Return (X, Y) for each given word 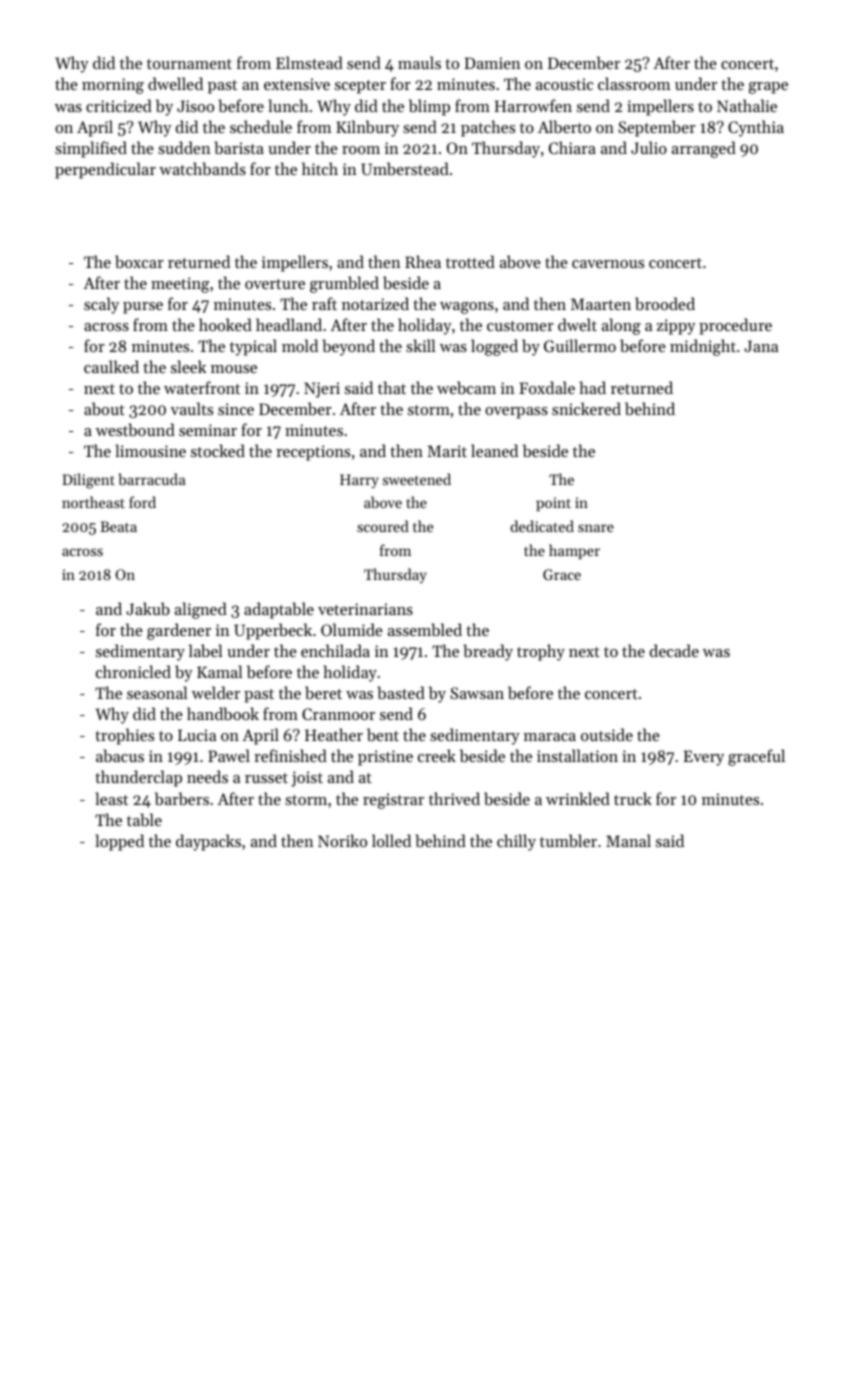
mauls (419, 62)
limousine (150, 450)
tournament (189, 64)
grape (768, 88)
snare (596, 528)
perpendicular (105, 170)
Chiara (572, 147)
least (111, 798)
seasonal (157, 692)
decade (674, 650)
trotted (470, 261)
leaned (494, 450)
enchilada (335, 650)
